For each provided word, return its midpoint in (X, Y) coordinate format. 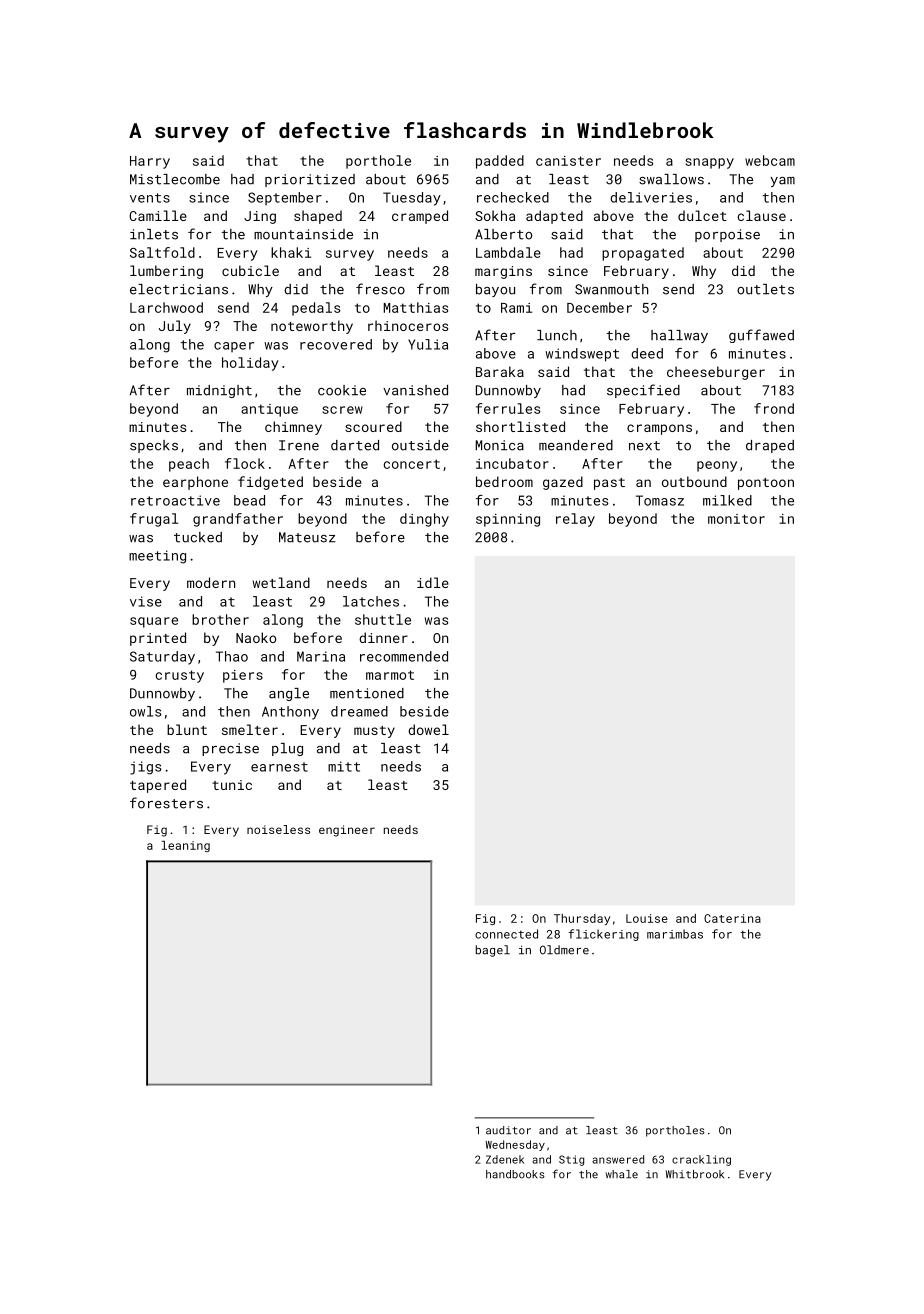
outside (420, 445)
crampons (659, 429)
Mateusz (307, 537)
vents (150, 198)
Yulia (428, 344)
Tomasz (660, 500)
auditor (508, 1130)
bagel (493, 951)
